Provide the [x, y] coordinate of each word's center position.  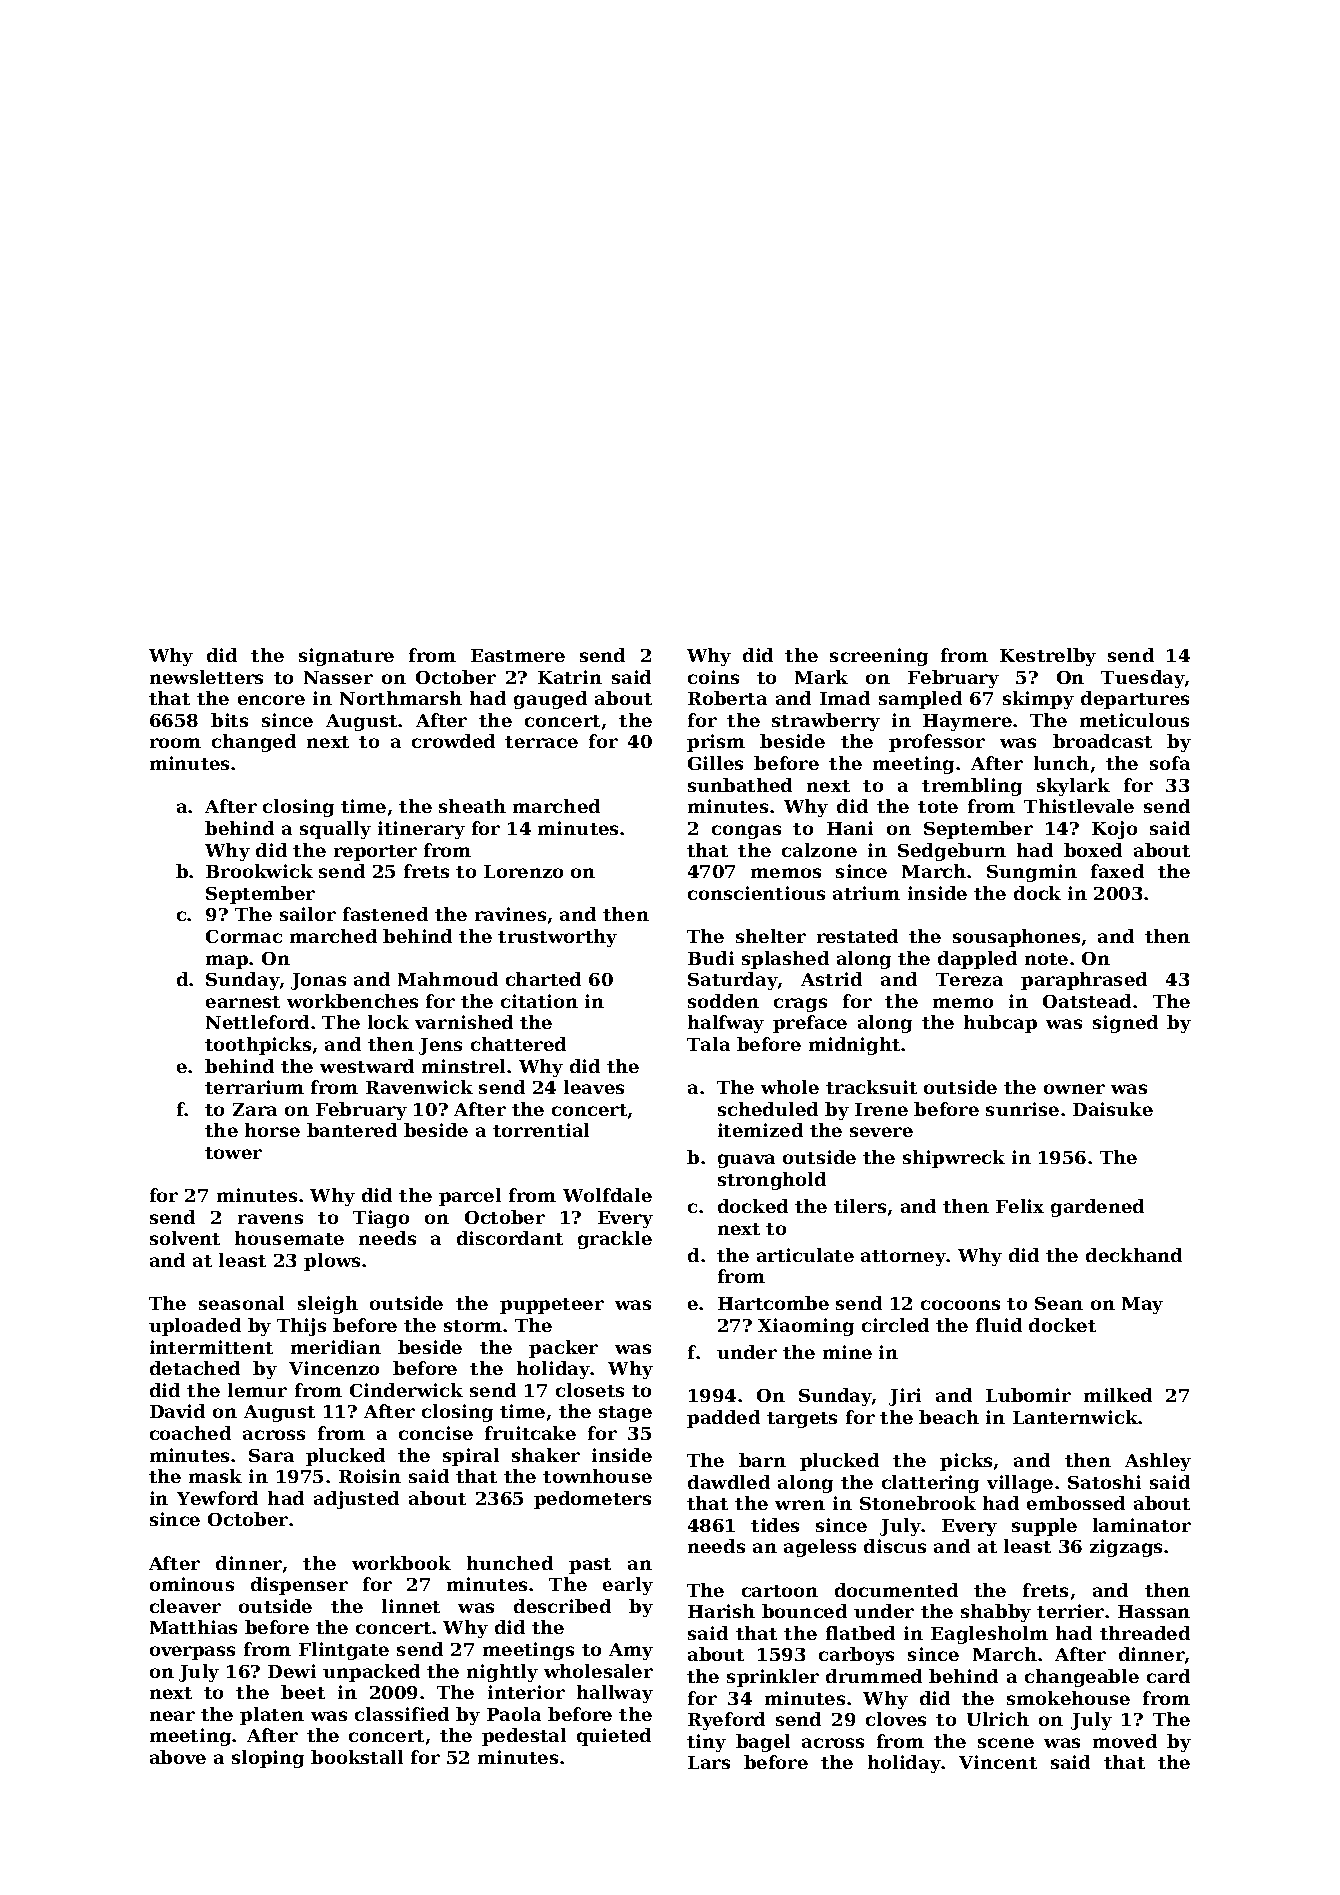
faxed [1117, 871]
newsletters [206, 677]
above [178, 1757]
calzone [819, 850]
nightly [502, 1673]
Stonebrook [918, 1503]
